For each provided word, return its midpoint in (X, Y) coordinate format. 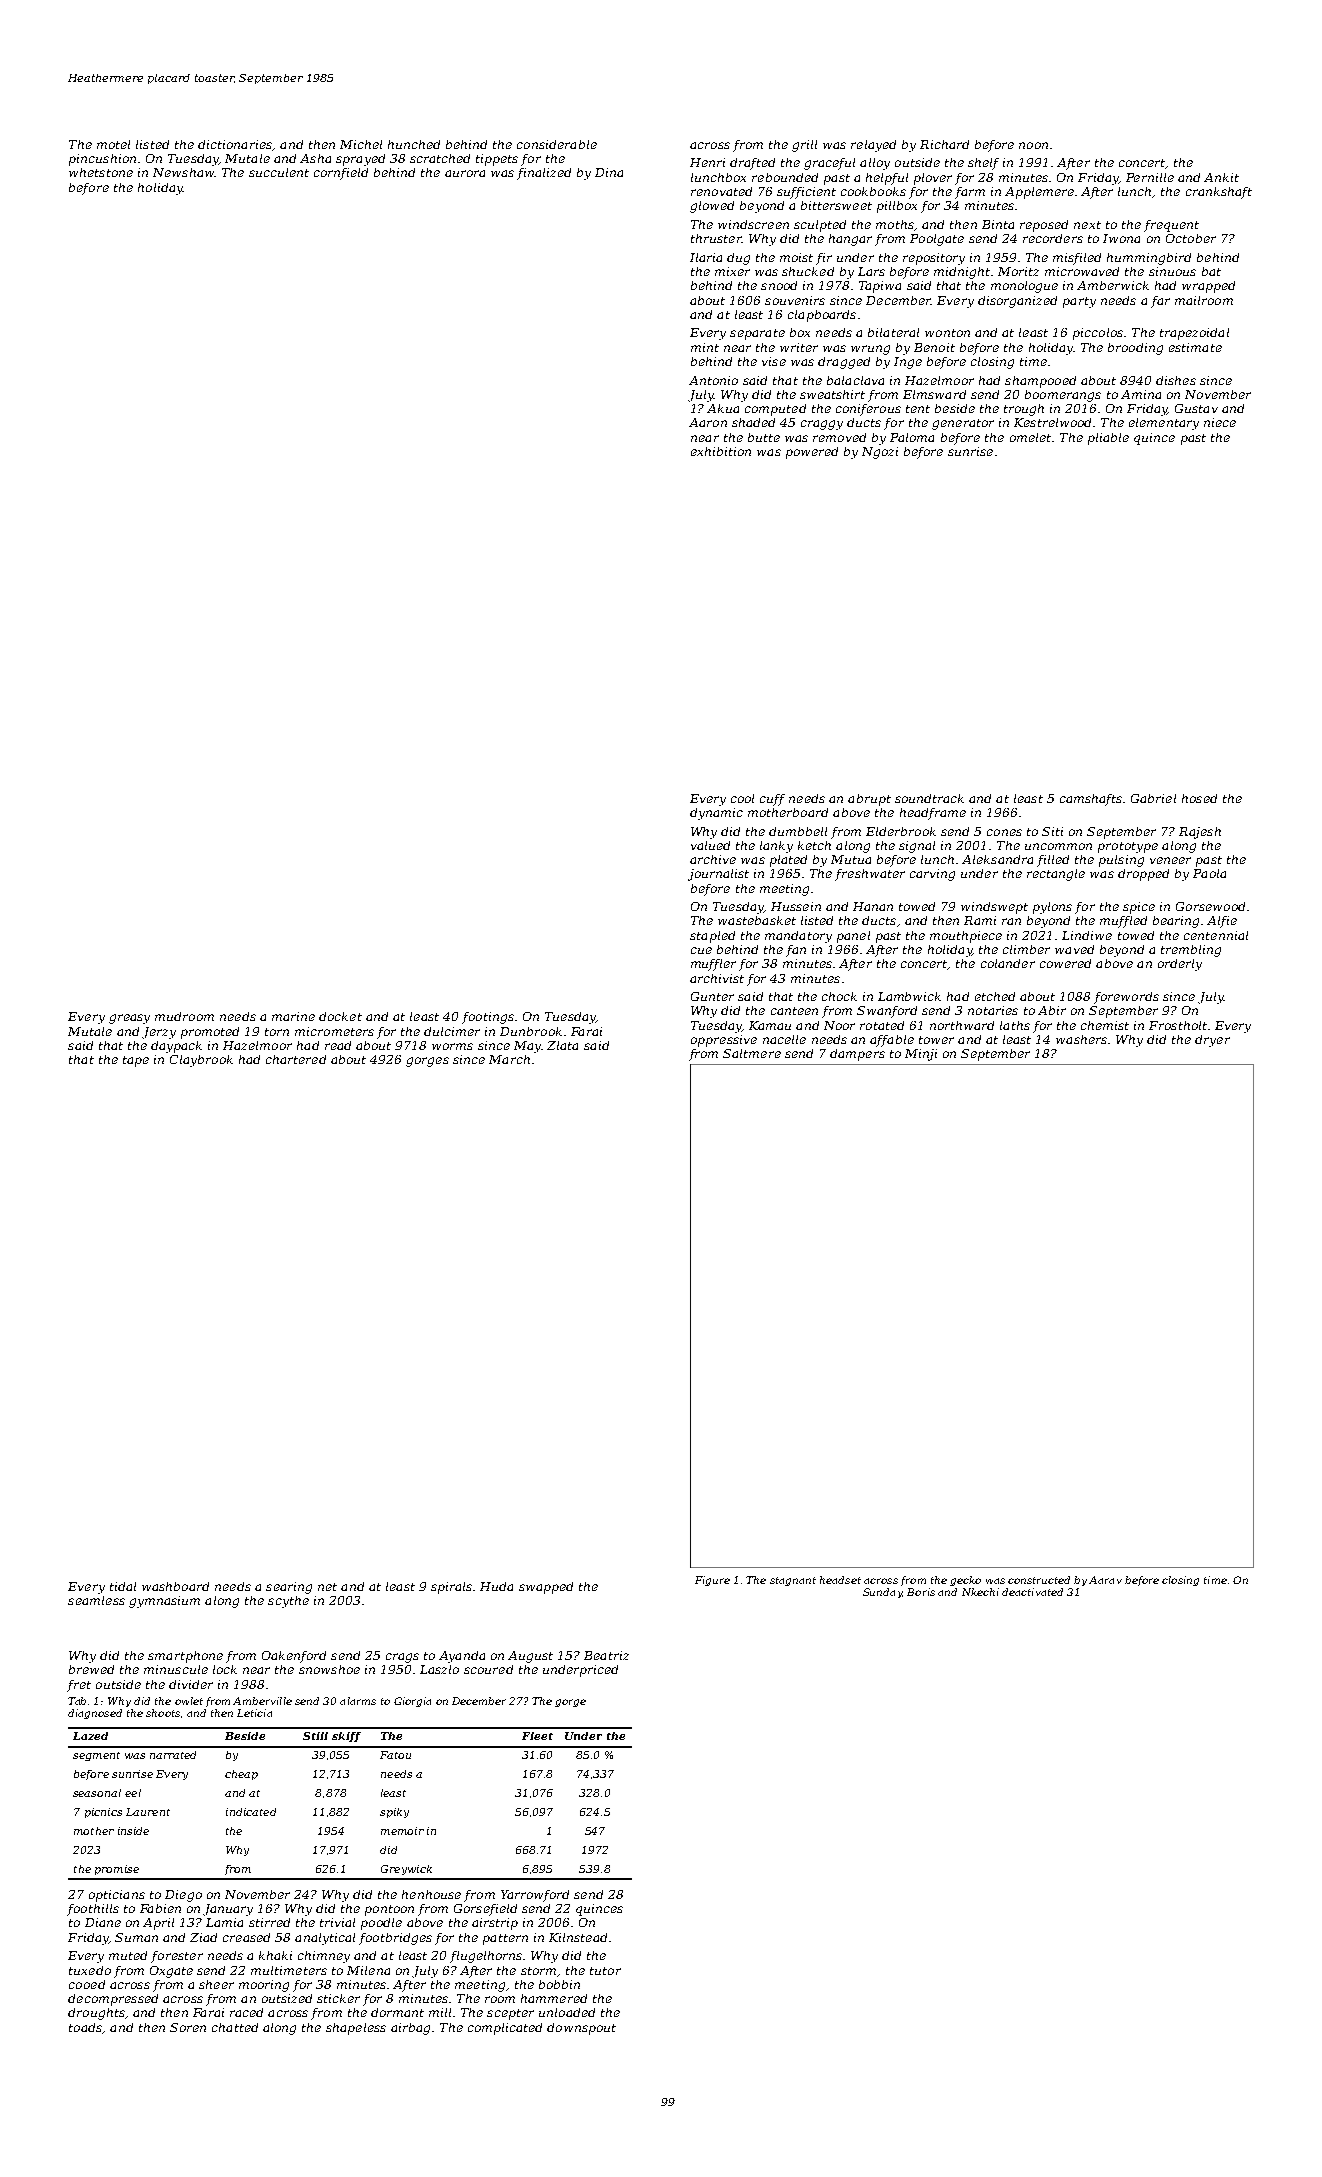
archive (713, 859)
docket (340, 1016)
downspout (581, 2029)
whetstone (101, 172)
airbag (410, 2029)
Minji (921, 1055)
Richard (944, 144)
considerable (557, 144)
